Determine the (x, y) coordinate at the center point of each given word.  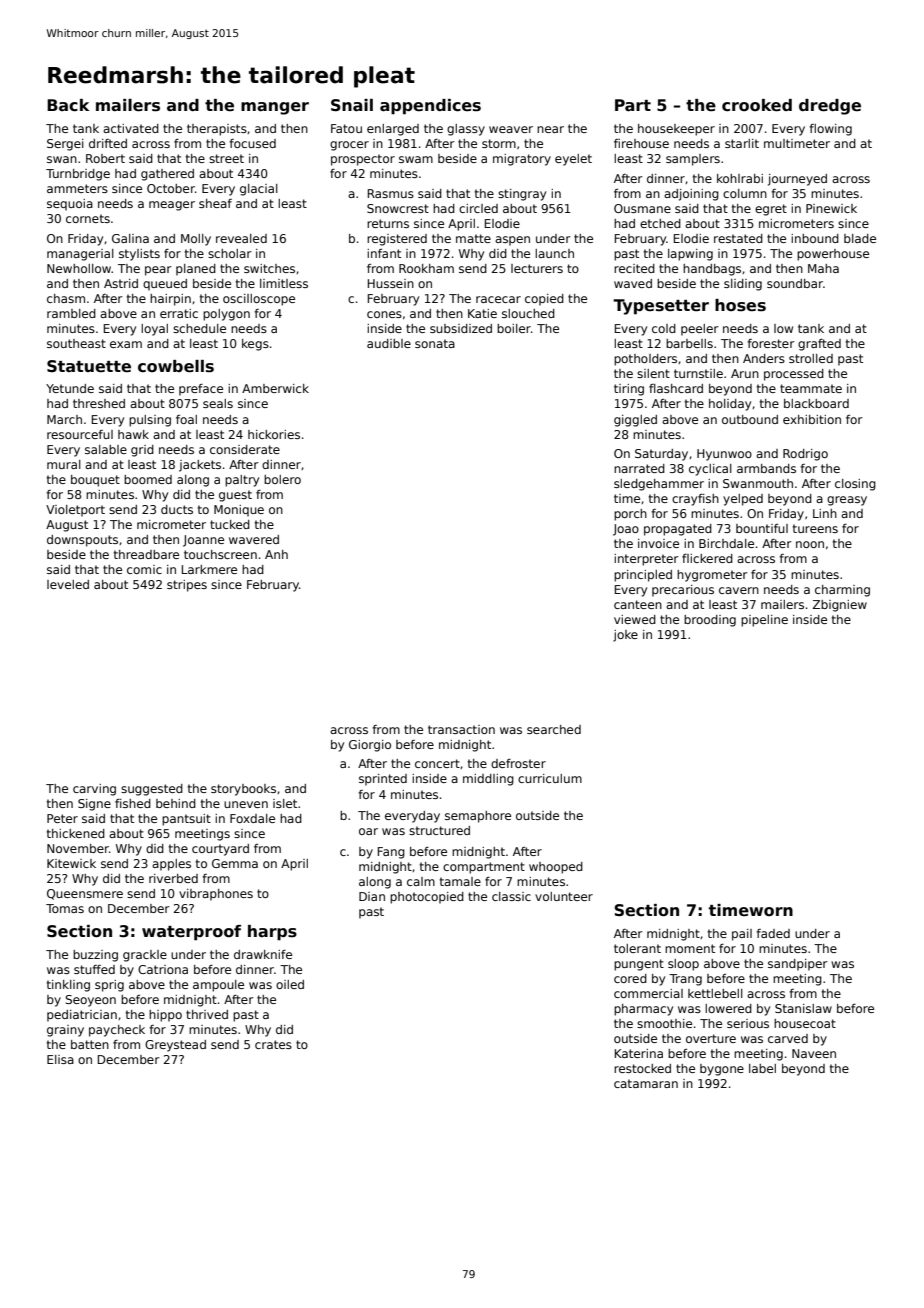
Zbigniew (840, 606)
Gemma (235, 863)
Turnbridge (78, 175)
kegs (255, 345)
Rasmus (391, 193)
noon (810, 544)
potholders (645, 360)
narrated (639, 468)
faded (773, 933)
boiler (514, 328)
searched (554, 729)
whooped (556, 868)
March (64, 419)
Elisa (60, 1059)
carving (94, 790)
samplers (693, 160)
